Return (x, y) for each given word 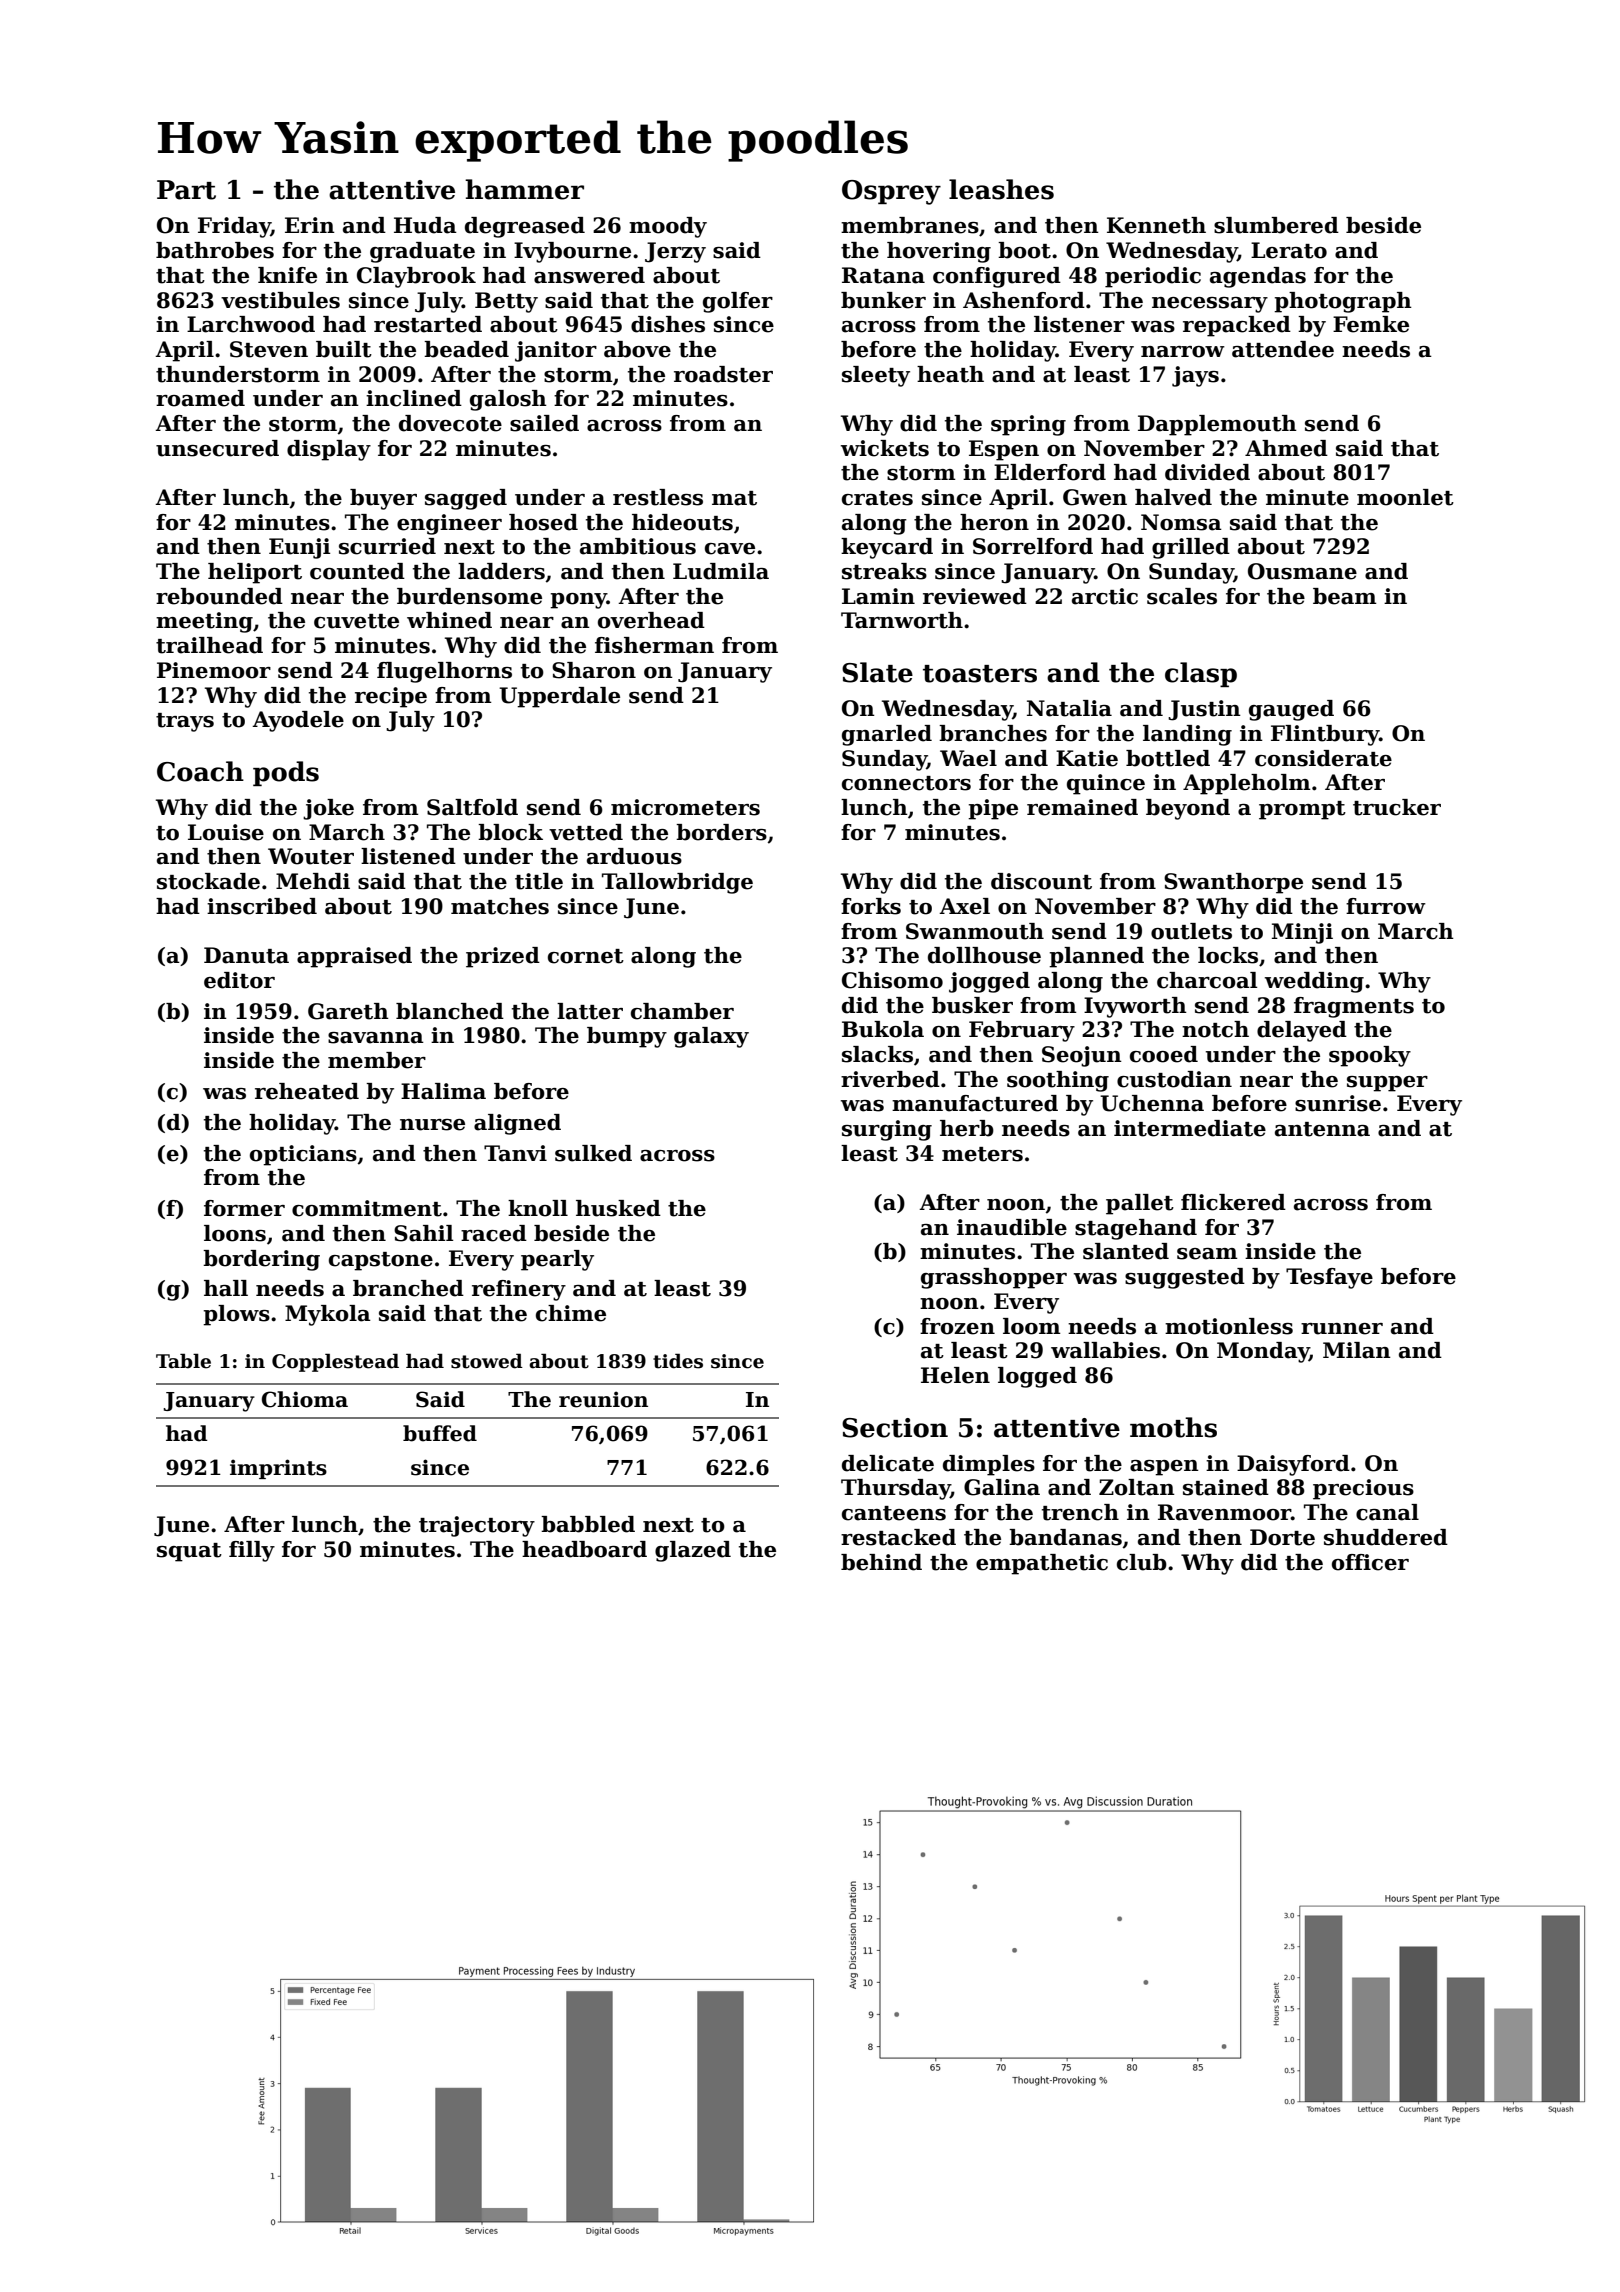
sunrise (1338, 1103)
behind (881, 1562)
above (637, 349)
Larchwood (251, 324)
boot (1024, 250)
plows (236, 1315)
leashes (1001, 189)
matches (500, 906)
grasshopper (994, 1278)
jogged (989, 982)
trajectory (477, 1526)
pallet (1140, 1204)
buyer (383, 499)
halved (1173, 497)
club (1142, 1562)
